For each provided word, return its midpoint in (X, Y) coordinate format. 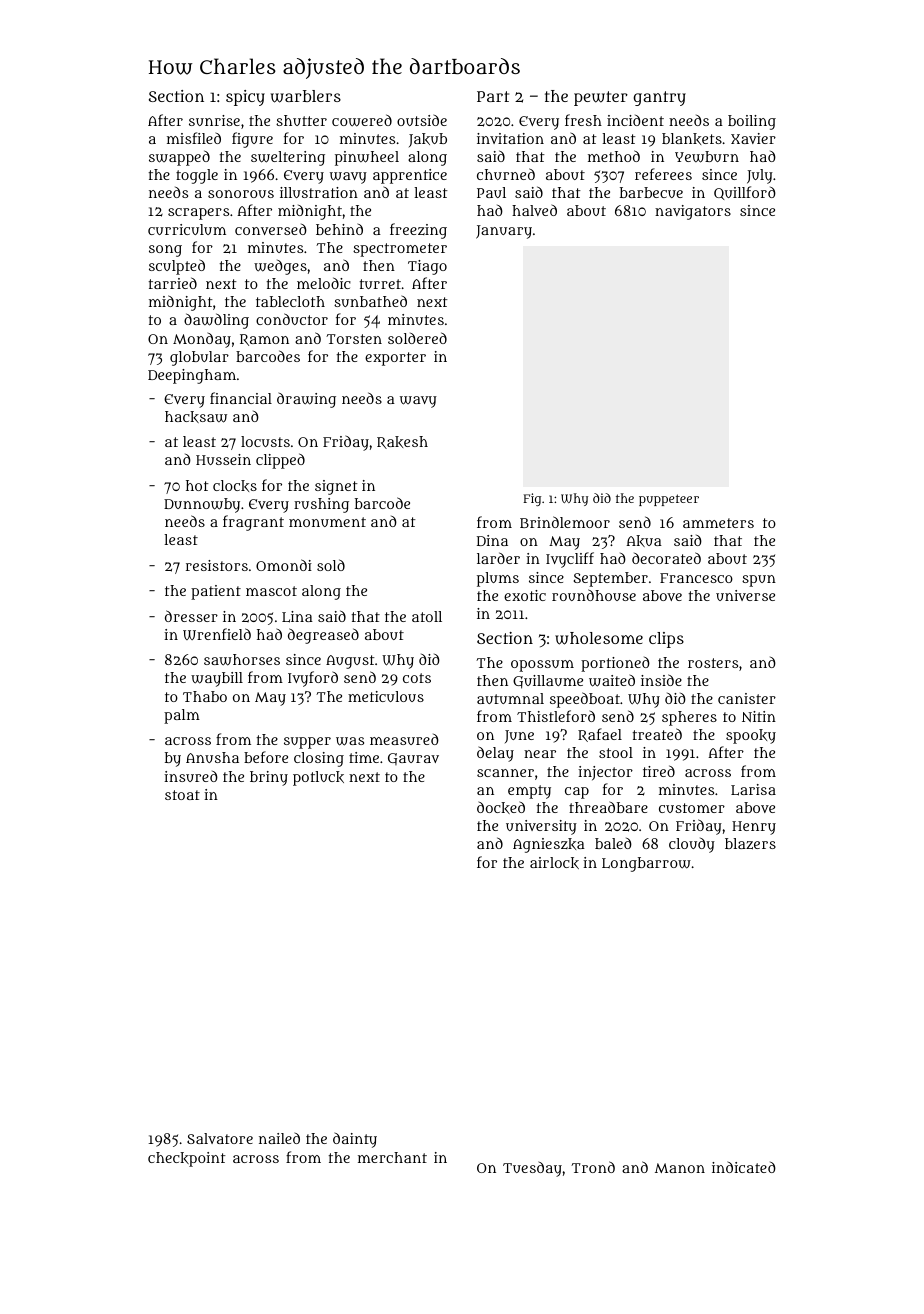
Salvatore (220, 1138)
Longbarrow (646, 864)
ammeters (718, 523)
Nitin (759, 716)
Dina (492, 540)
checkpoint (187, 1159)
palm (182, 716)
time (364, 757)
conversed (271, 229)
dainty (355, 1140)
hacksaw (196, 417)
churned (506, 174)
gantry (659, 98)
